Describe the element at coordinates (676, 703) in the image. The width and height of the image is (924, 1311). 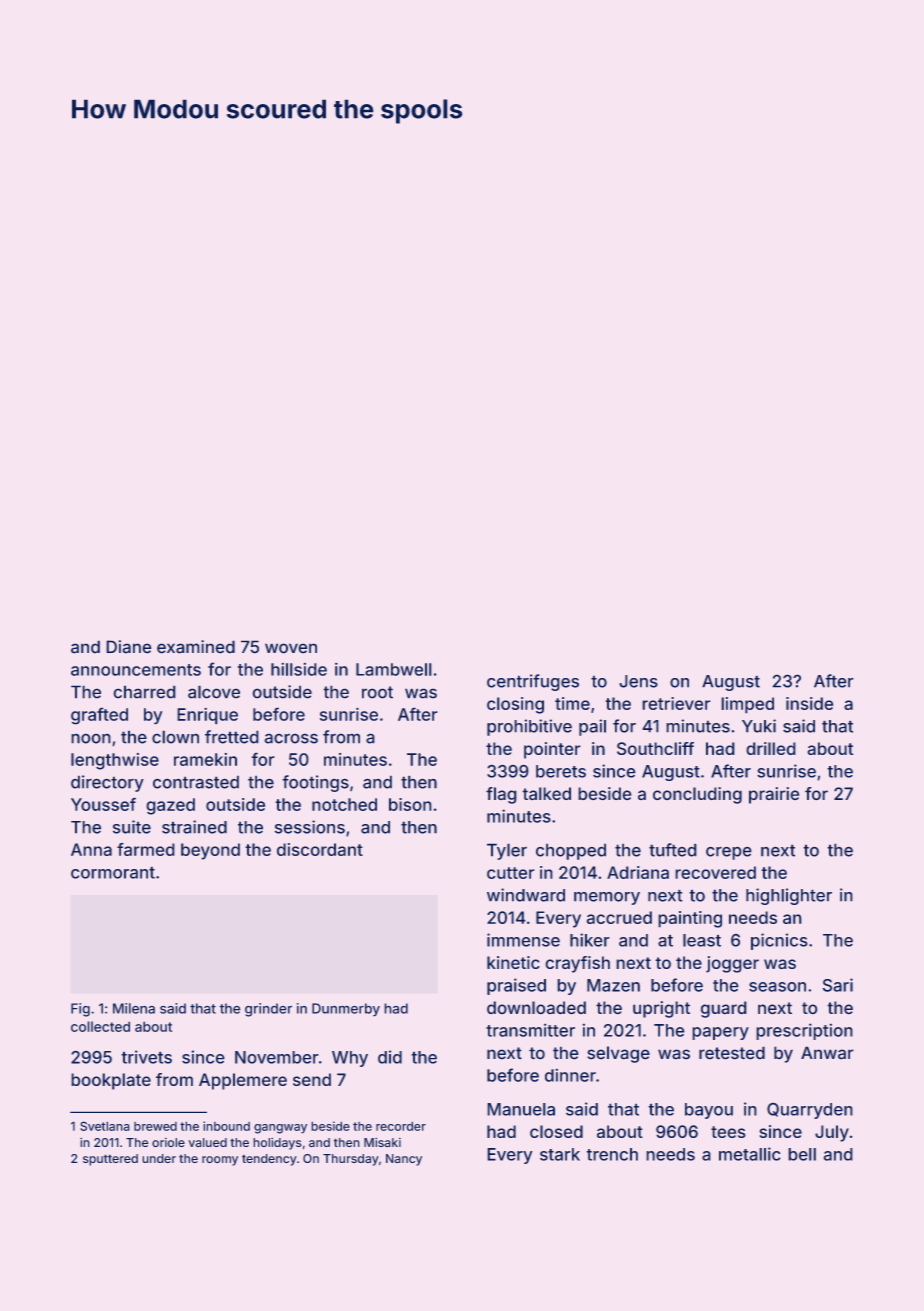
I see `retriever` at that location.
